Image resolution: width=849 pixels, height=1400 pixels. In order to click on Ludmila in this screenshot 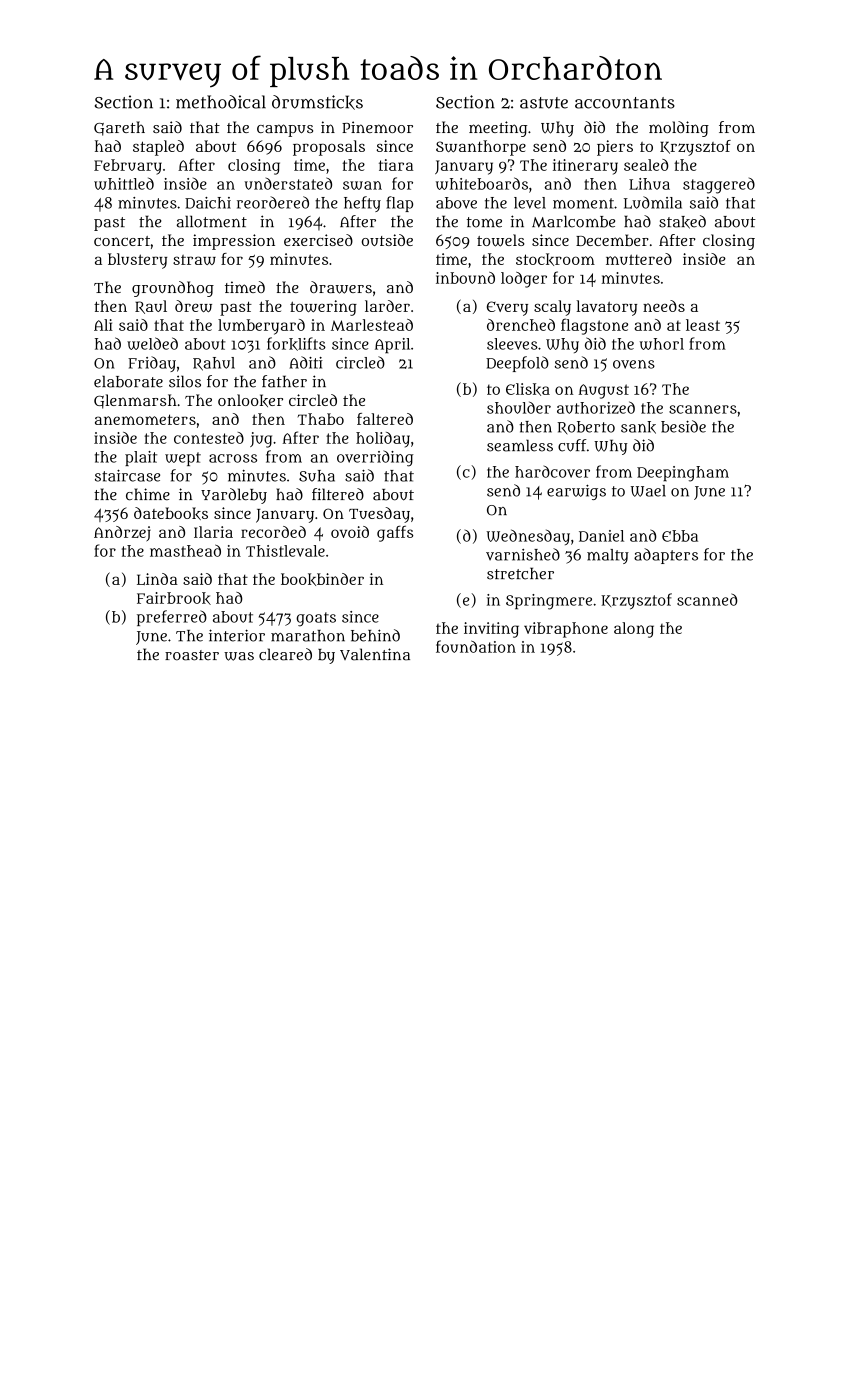, I will do `click(653, 202)`.
